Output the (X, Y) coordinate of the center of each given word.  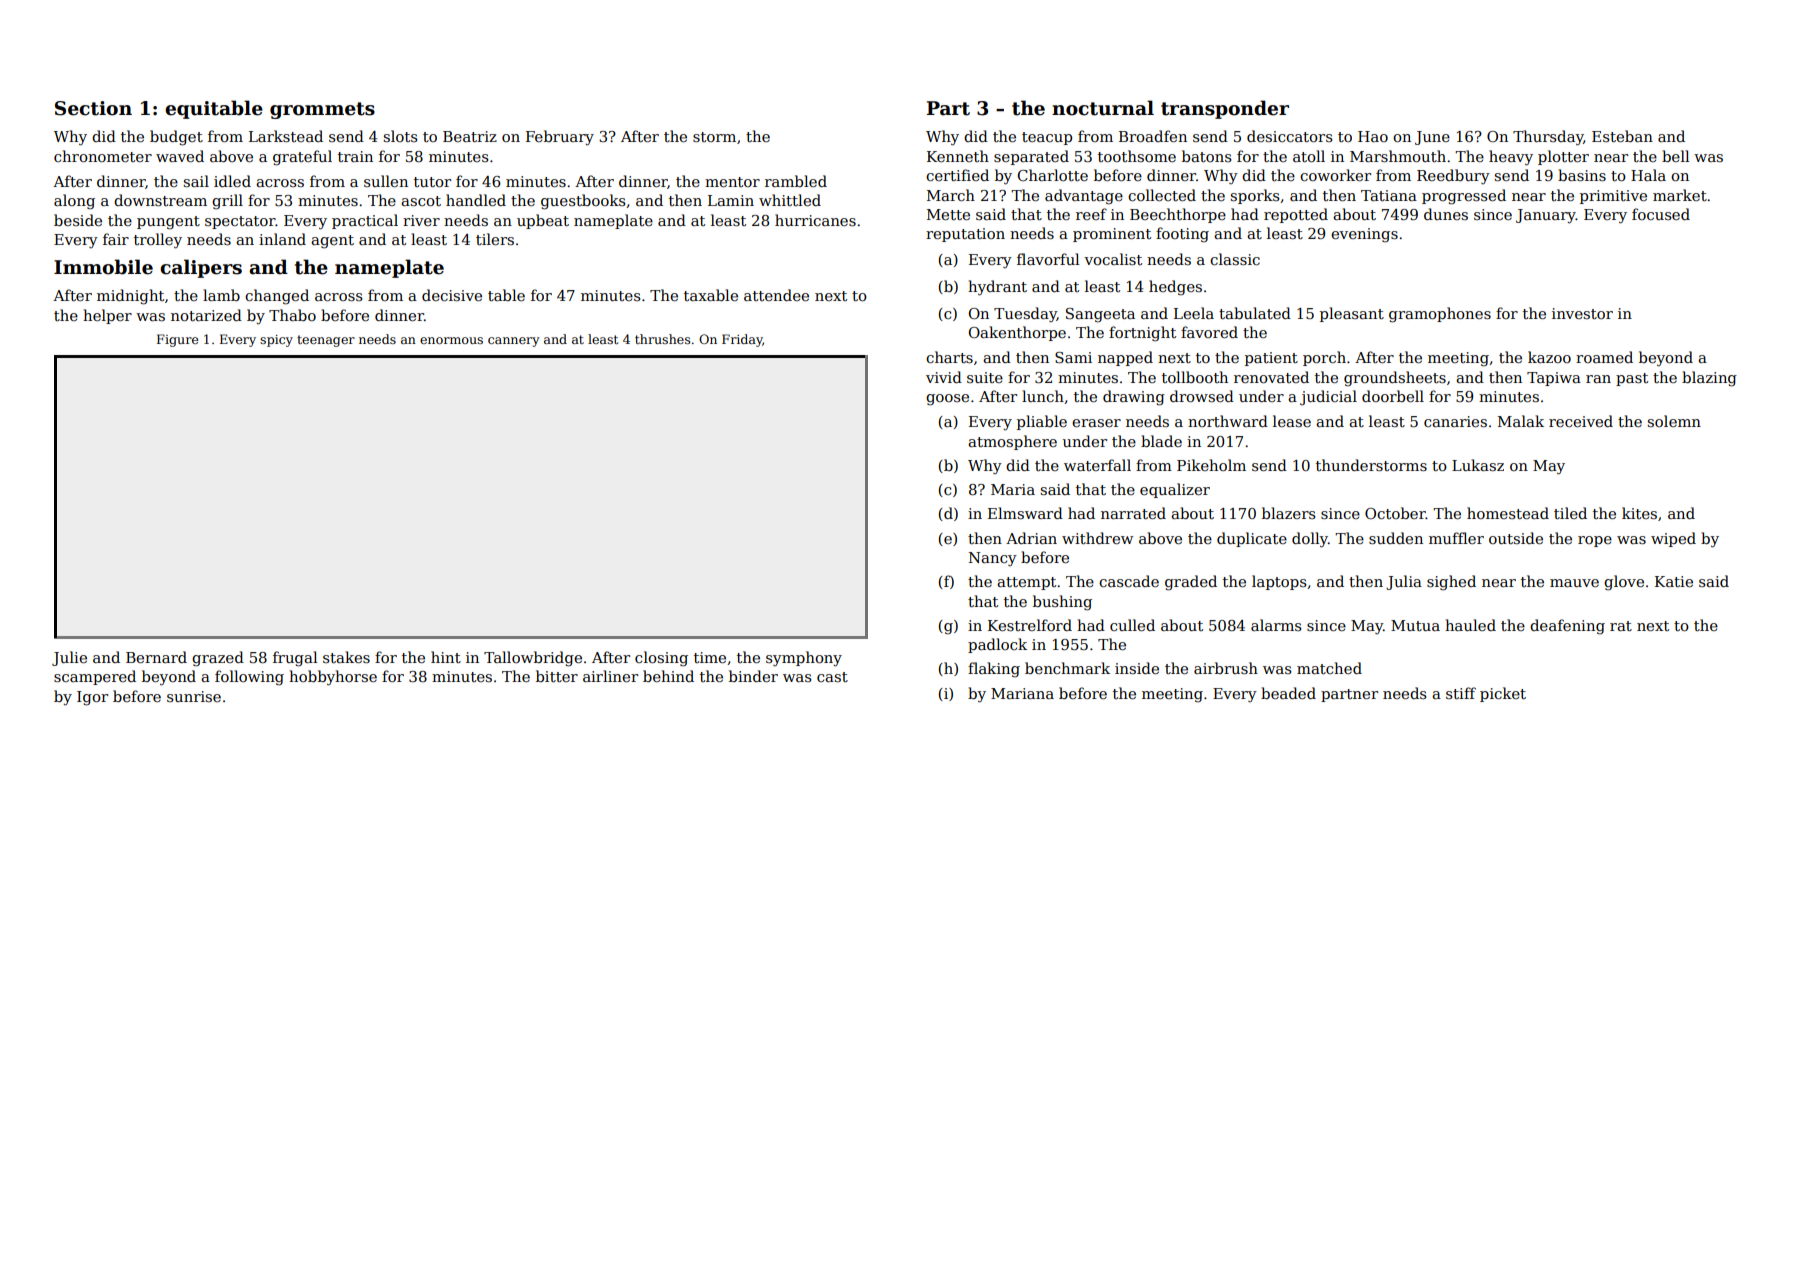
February (560, 138)
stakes (346, 657)
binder (753, 676)
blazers (1289, 513)
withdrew (1097, 538)
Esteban (1622, 136)
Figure (177, 340)
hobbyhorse (333, 678)
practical (365, 221)
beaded (1288, 693)
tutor (432, 182)
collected (1162, 195)
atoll (1309, 156)
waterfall (1097, 465)
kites (1639, 513)
